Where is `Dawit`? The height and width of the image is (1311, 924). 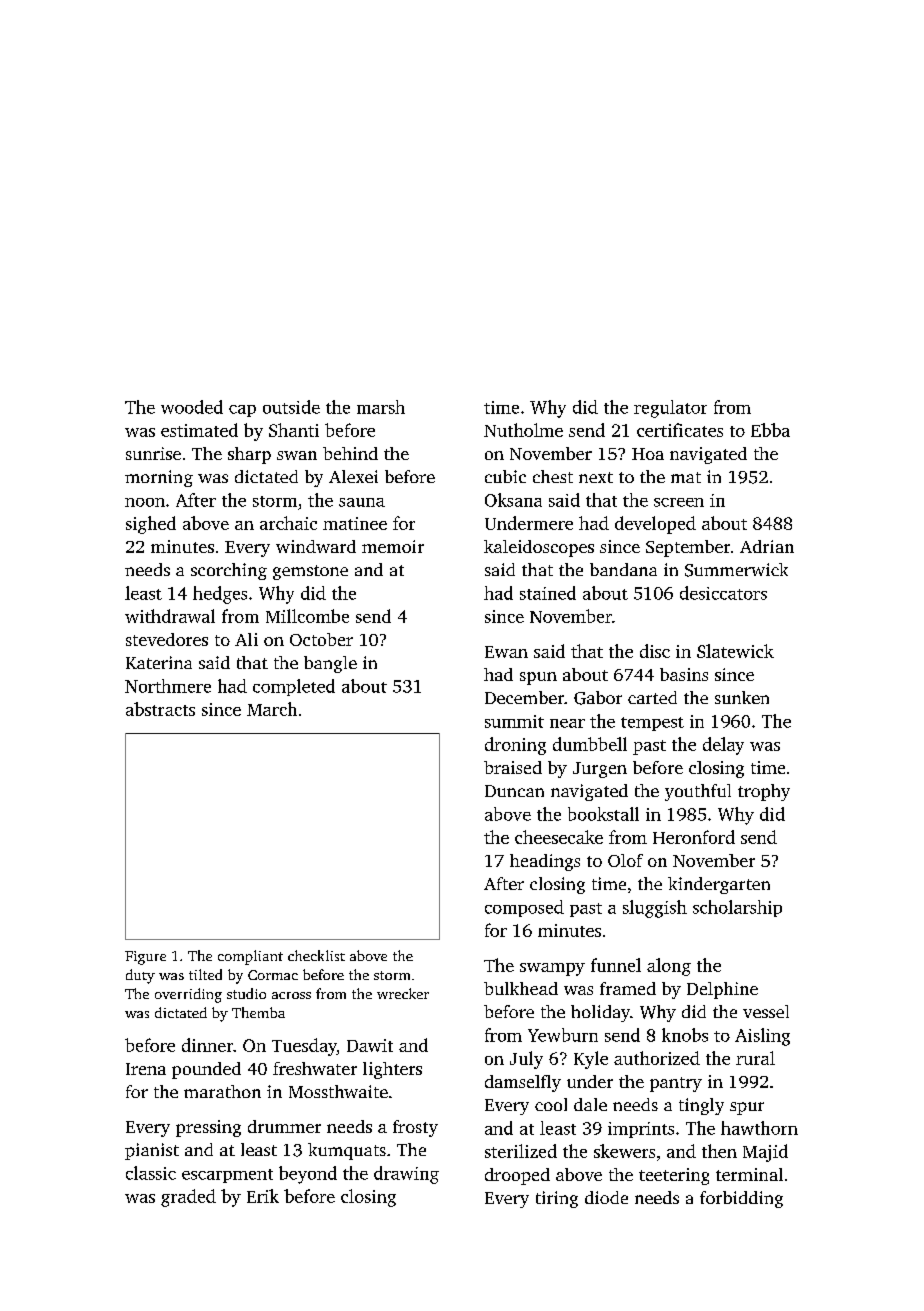 Dawit is located at coordinates (370, 1045).
